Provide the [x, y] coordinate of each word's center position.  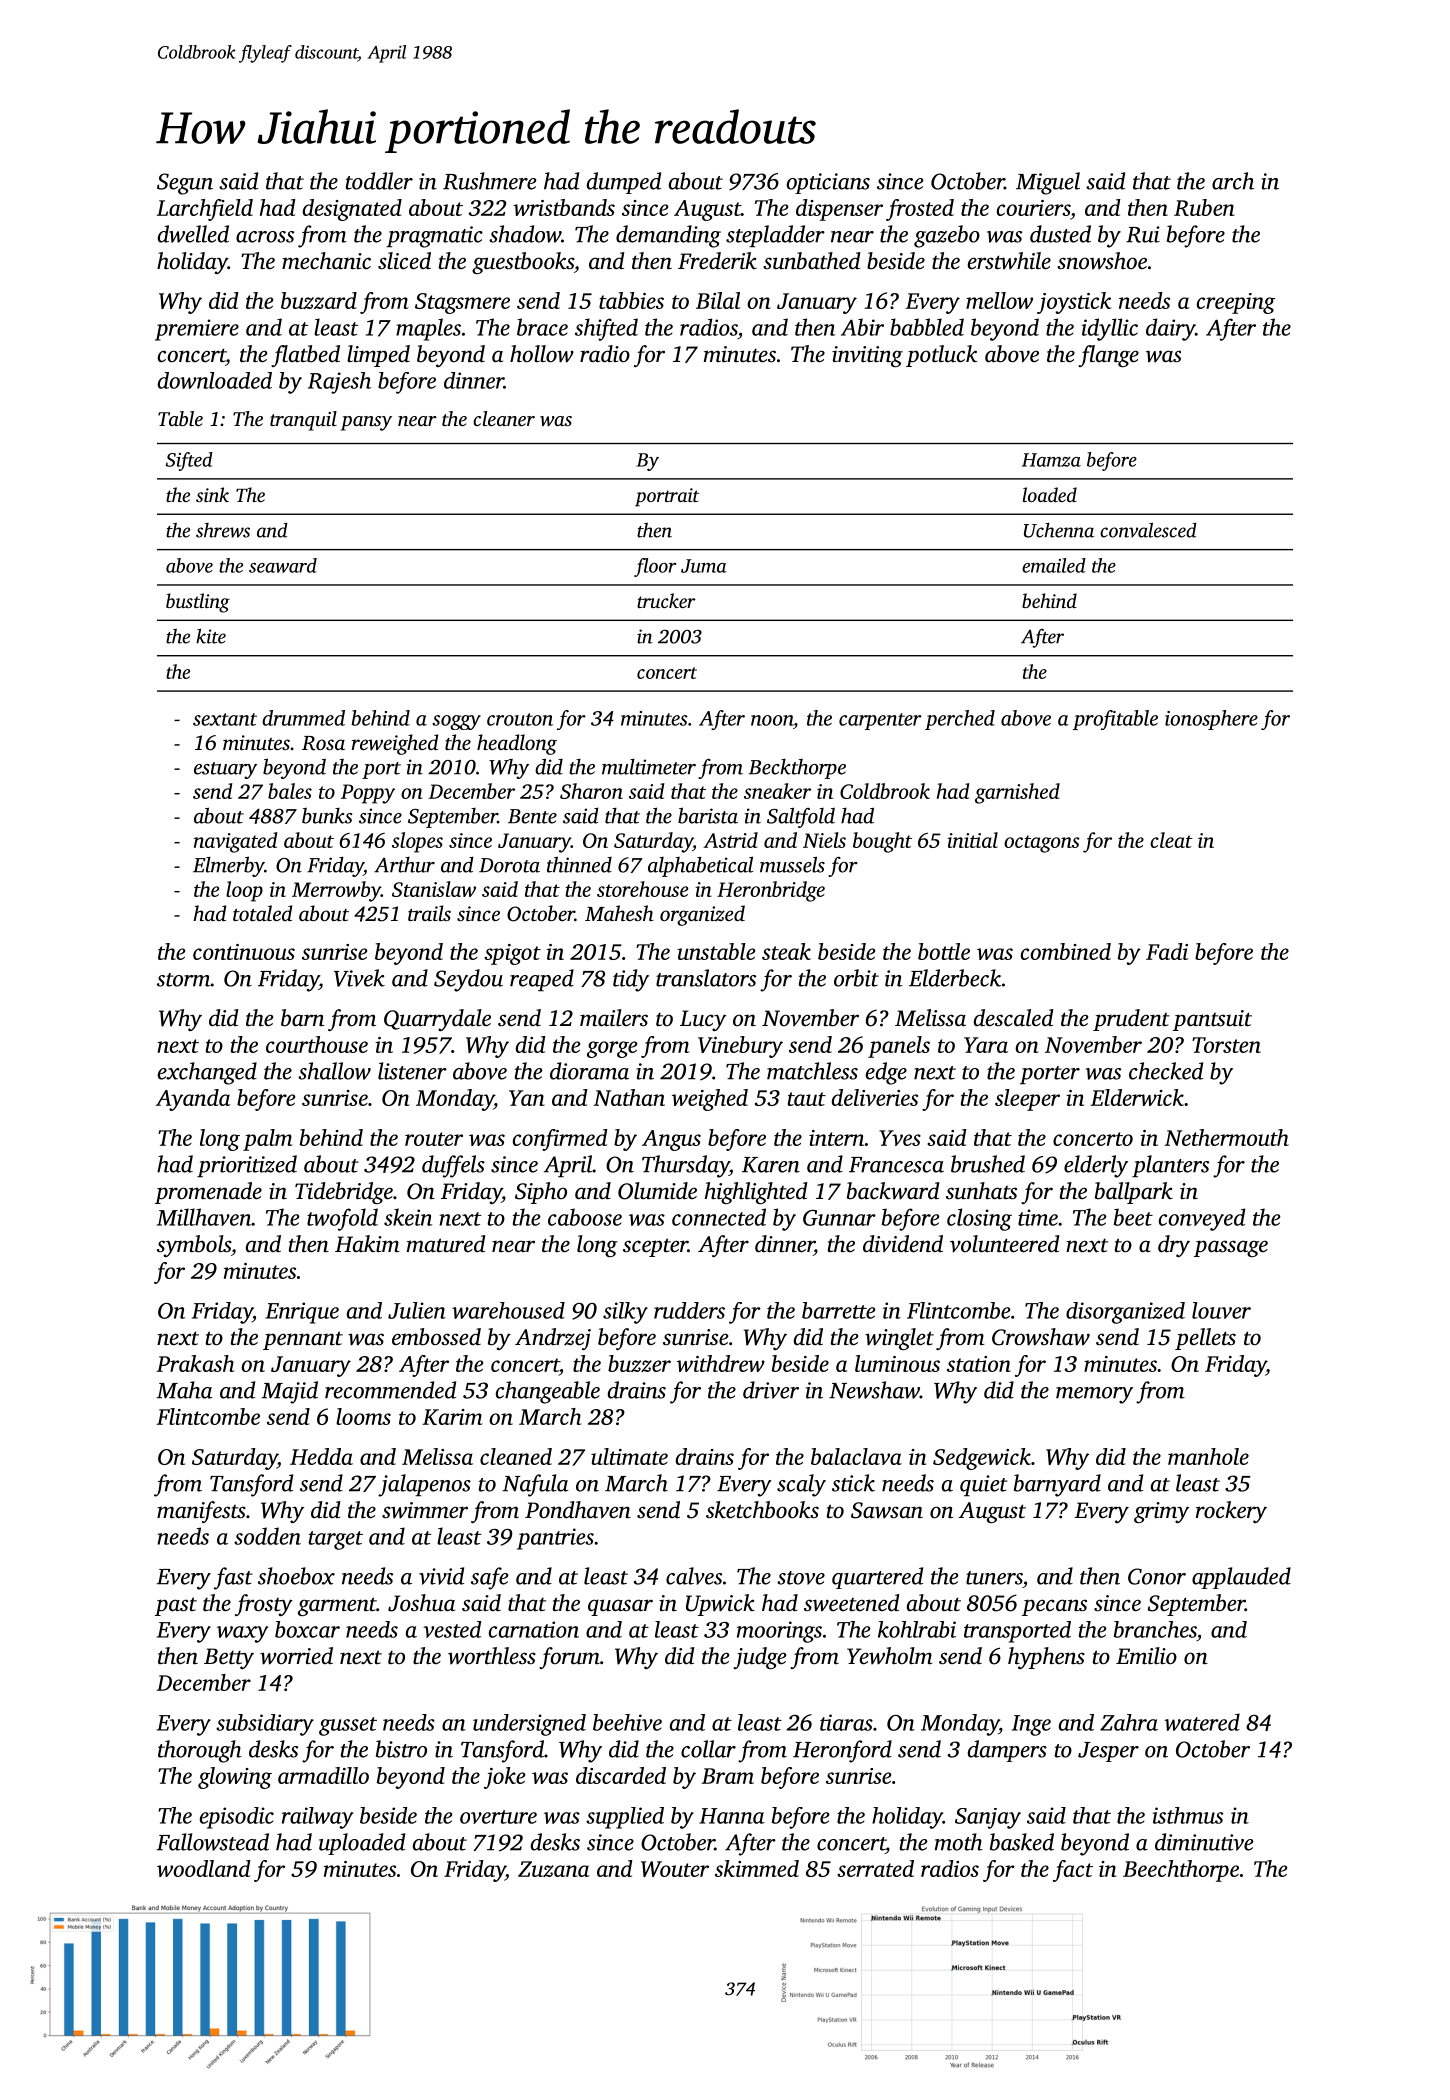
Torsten [1226, 1045]
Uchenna [1059, 530]
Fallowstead [212, 1842]
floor [655, 567]
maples [428, 329]
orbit [856, 978]
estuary [225, 770]
